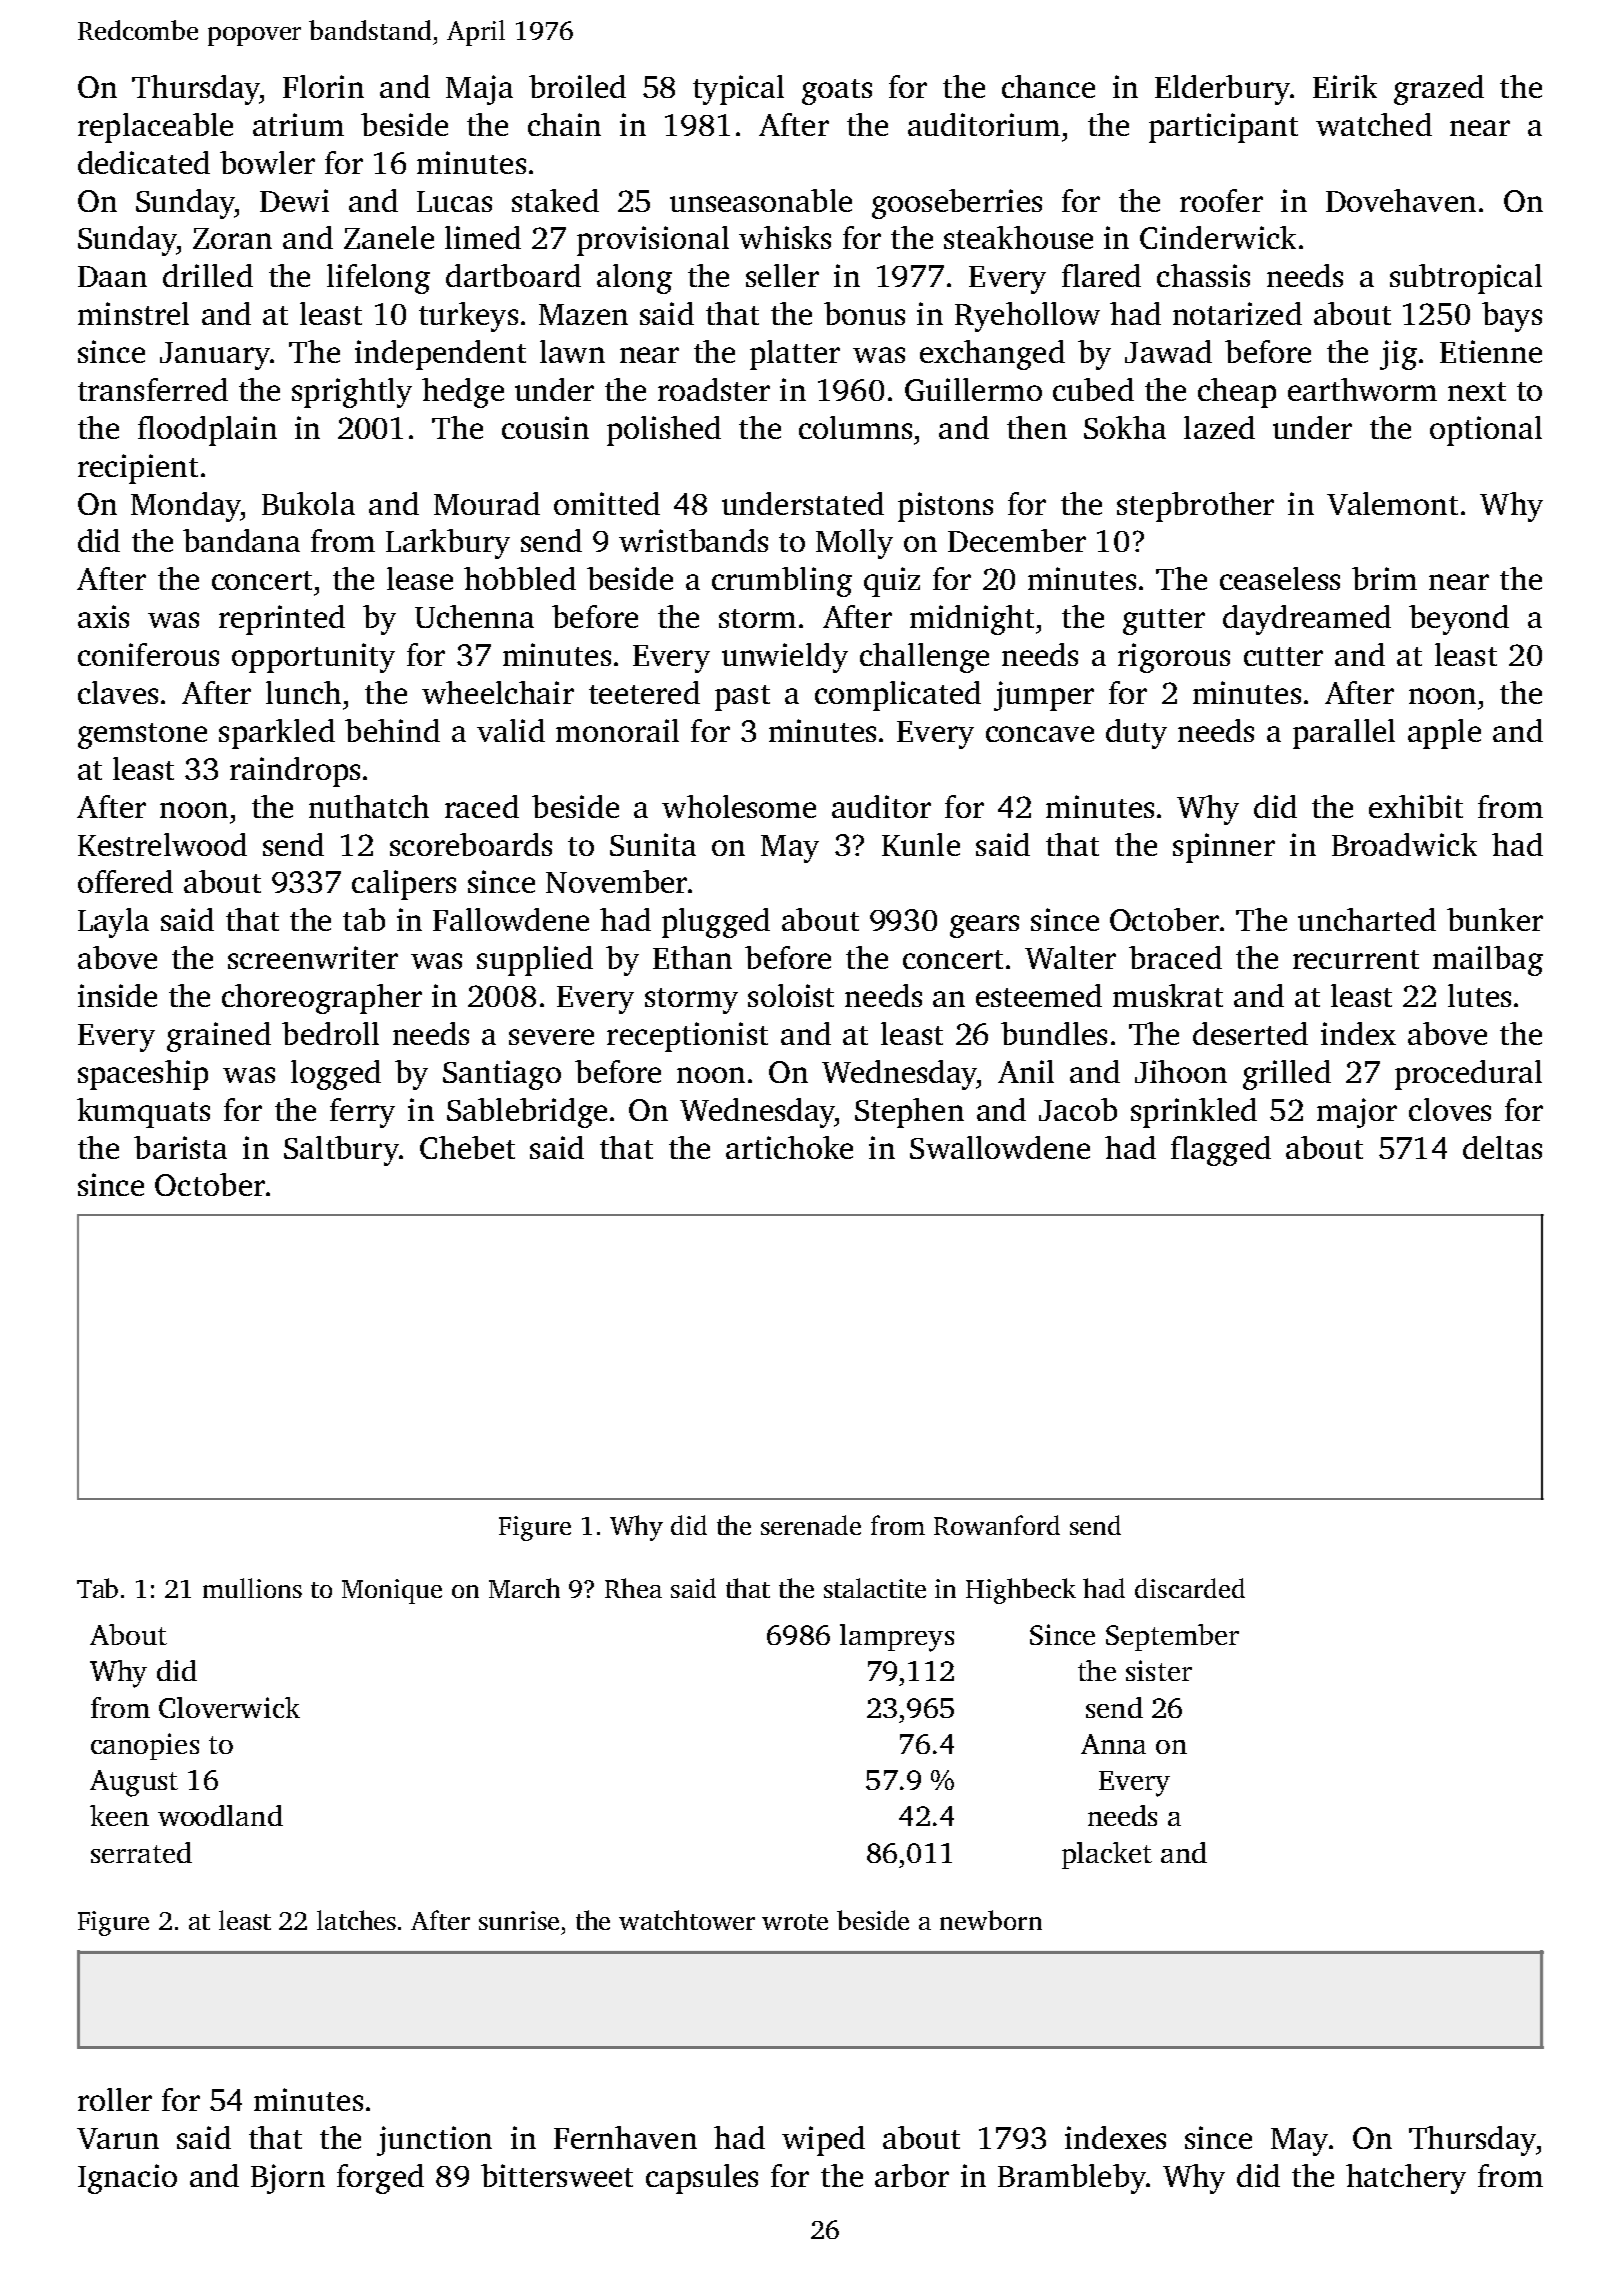 The height and width of the image is (2292, 1620). Describe the element at coordinates (912, 2175) in the image. I see `arbor` at that location.
